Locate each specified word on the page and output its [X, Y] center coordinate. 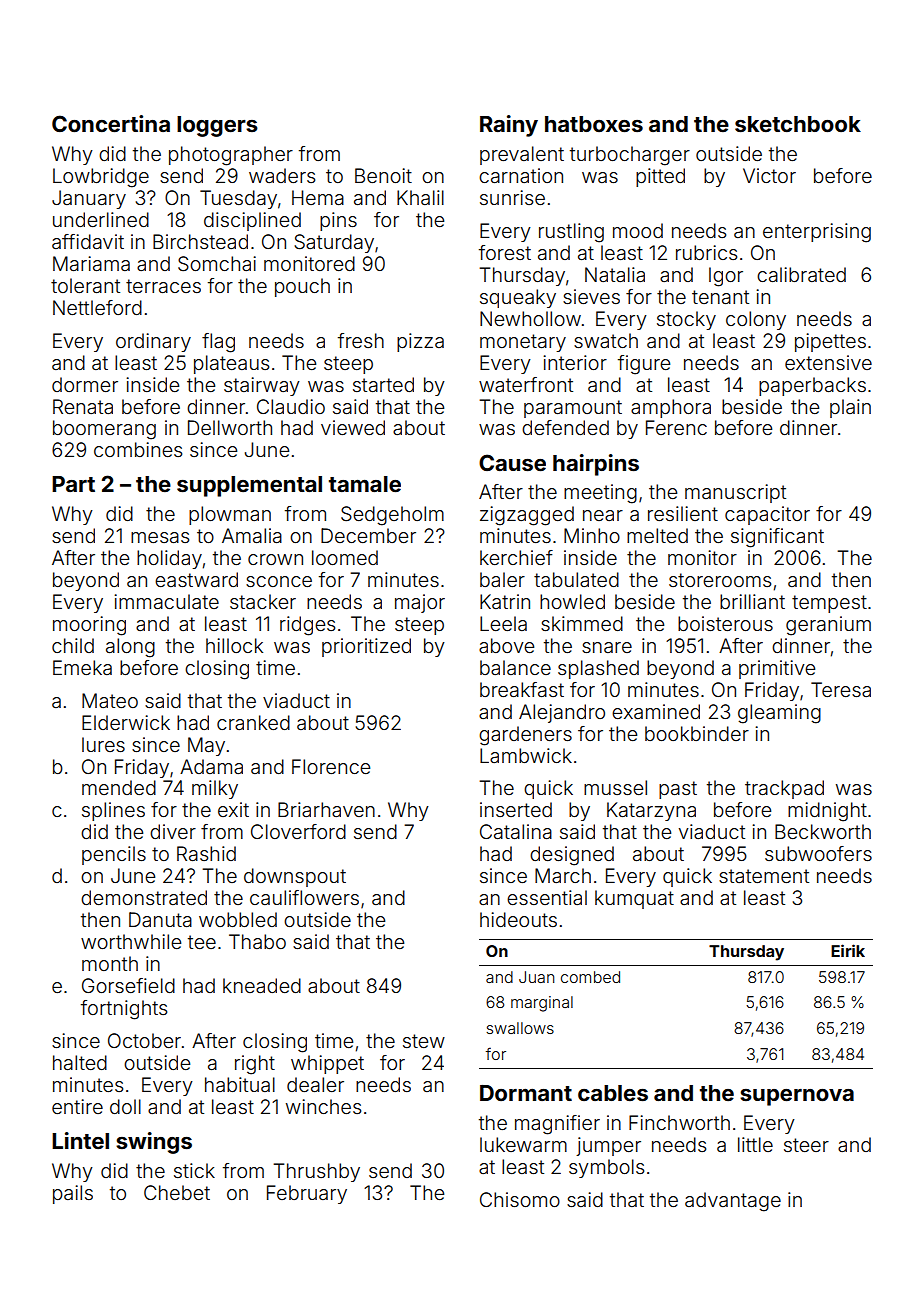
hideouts [518, 919]
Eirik [848, 950]
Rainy [509, 126]
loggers [217, 126]
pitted [660, 177]
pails [73, 1194]
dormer [85, 384]
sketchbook [798, 124]
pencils [114, 855]
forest [505, 252]
